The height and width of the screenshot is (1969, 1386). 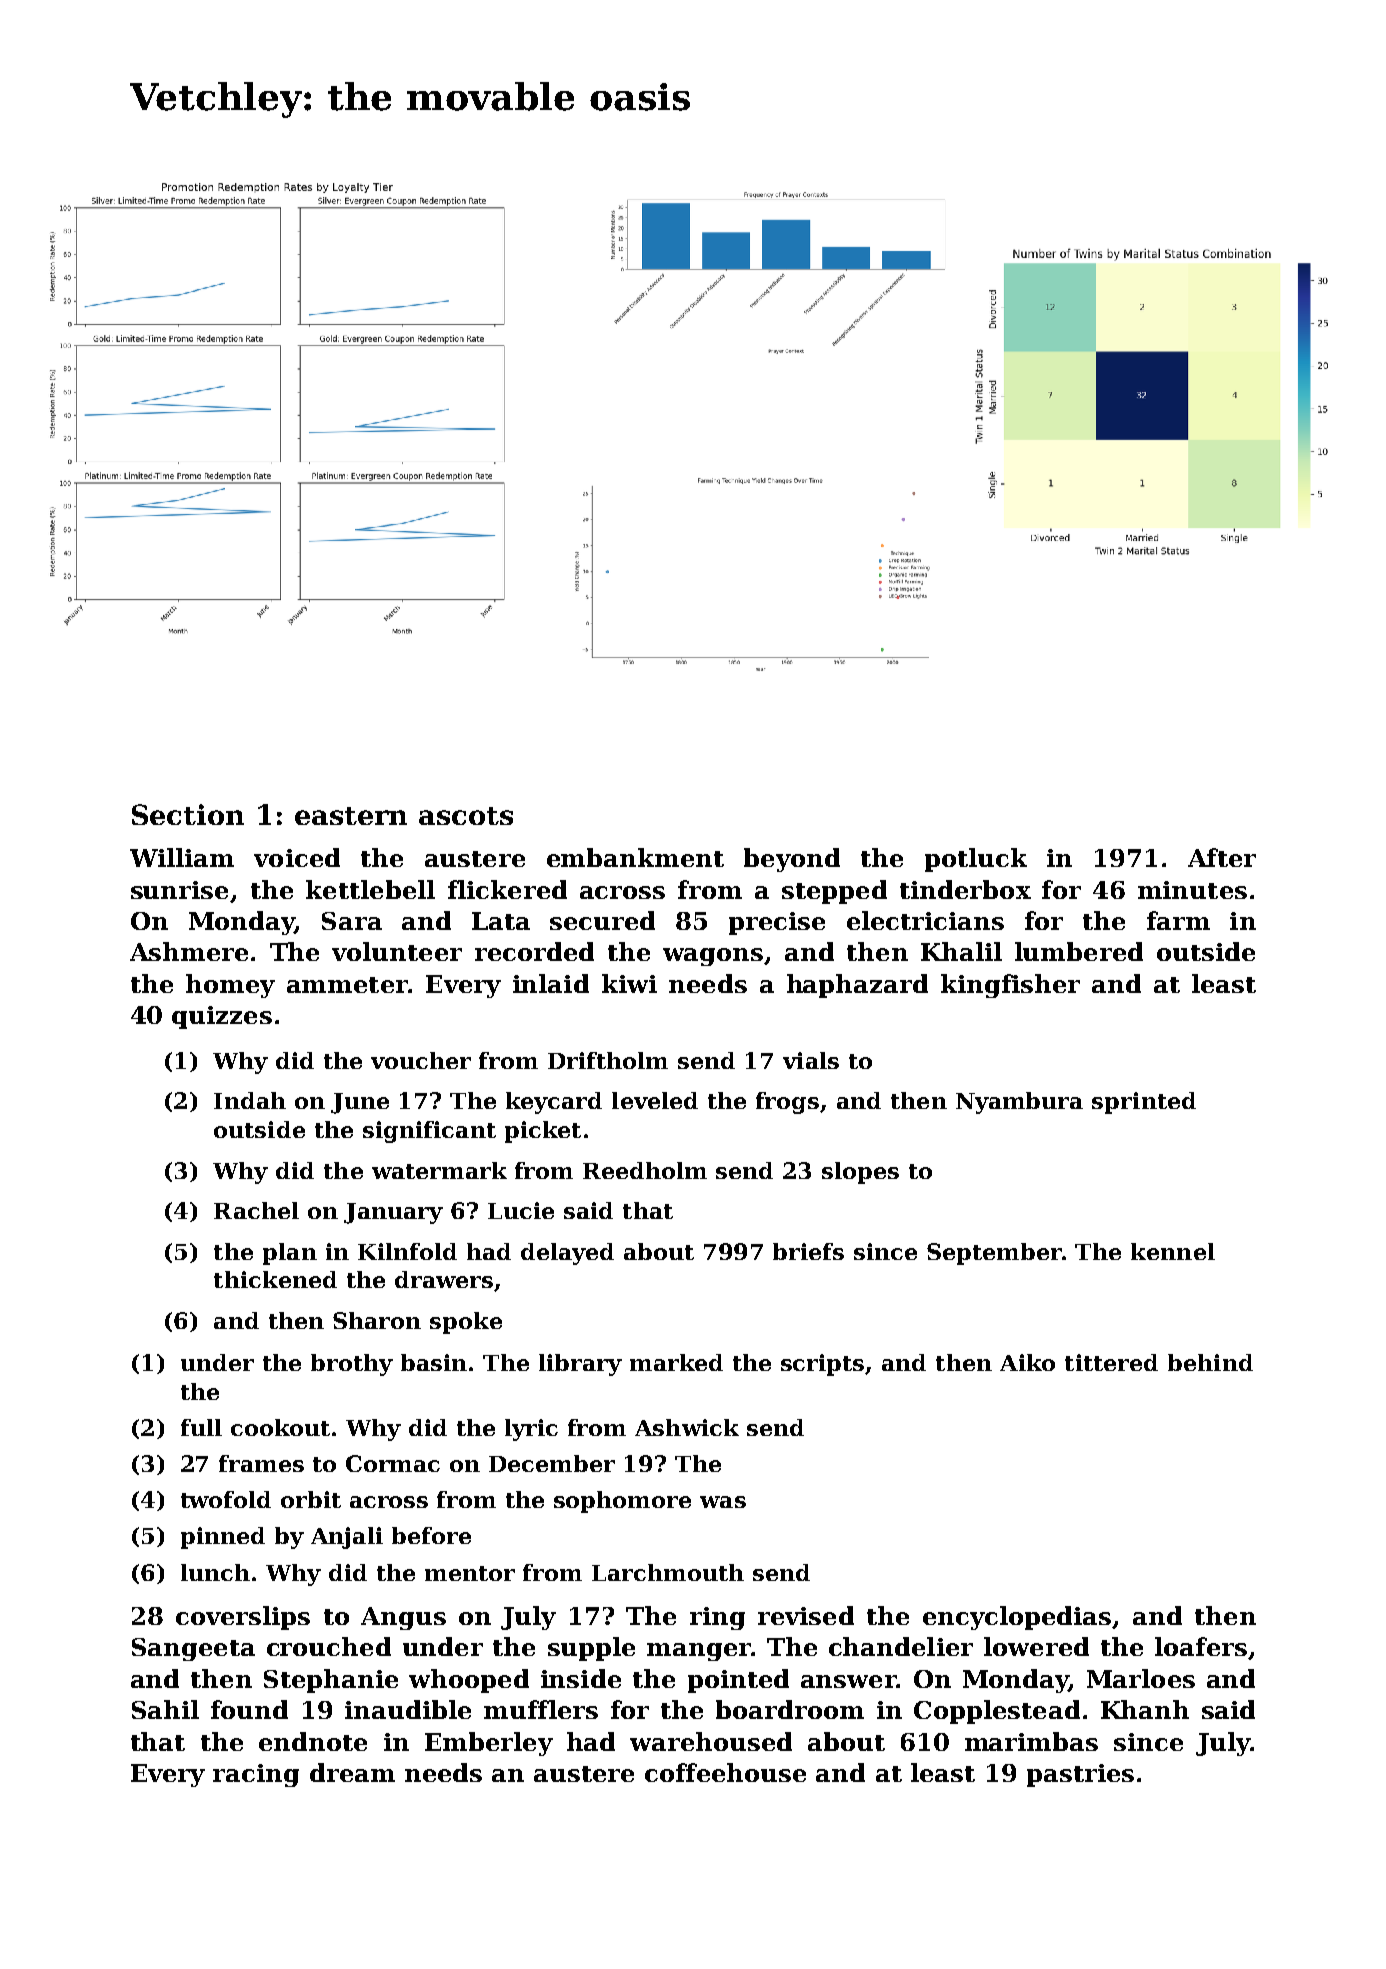 I want to click on embankment, so click(x=635, y=857).
